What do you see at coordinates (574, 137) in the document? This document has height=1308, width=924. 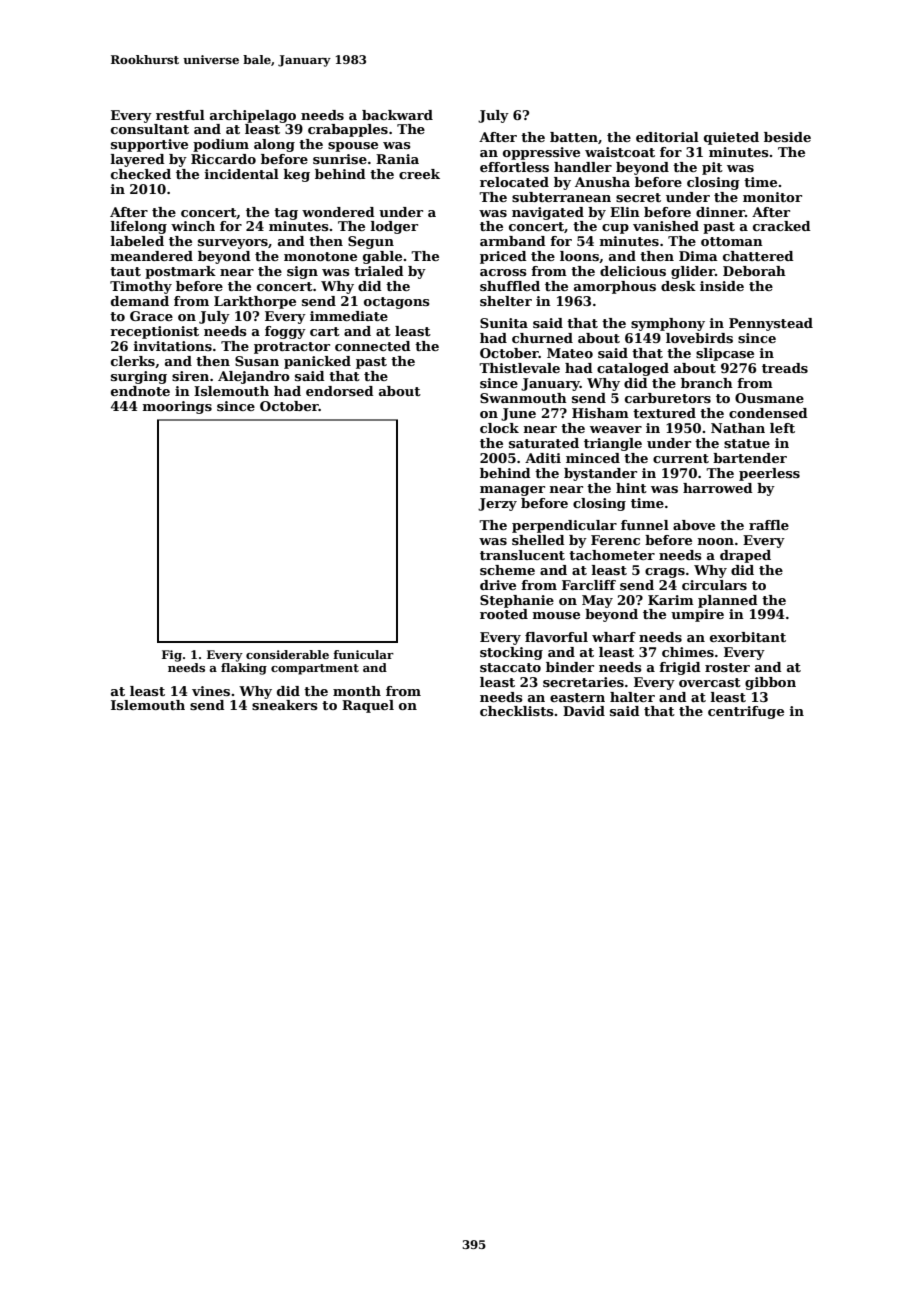 I see `batten` at bounding box center [574, 137].
